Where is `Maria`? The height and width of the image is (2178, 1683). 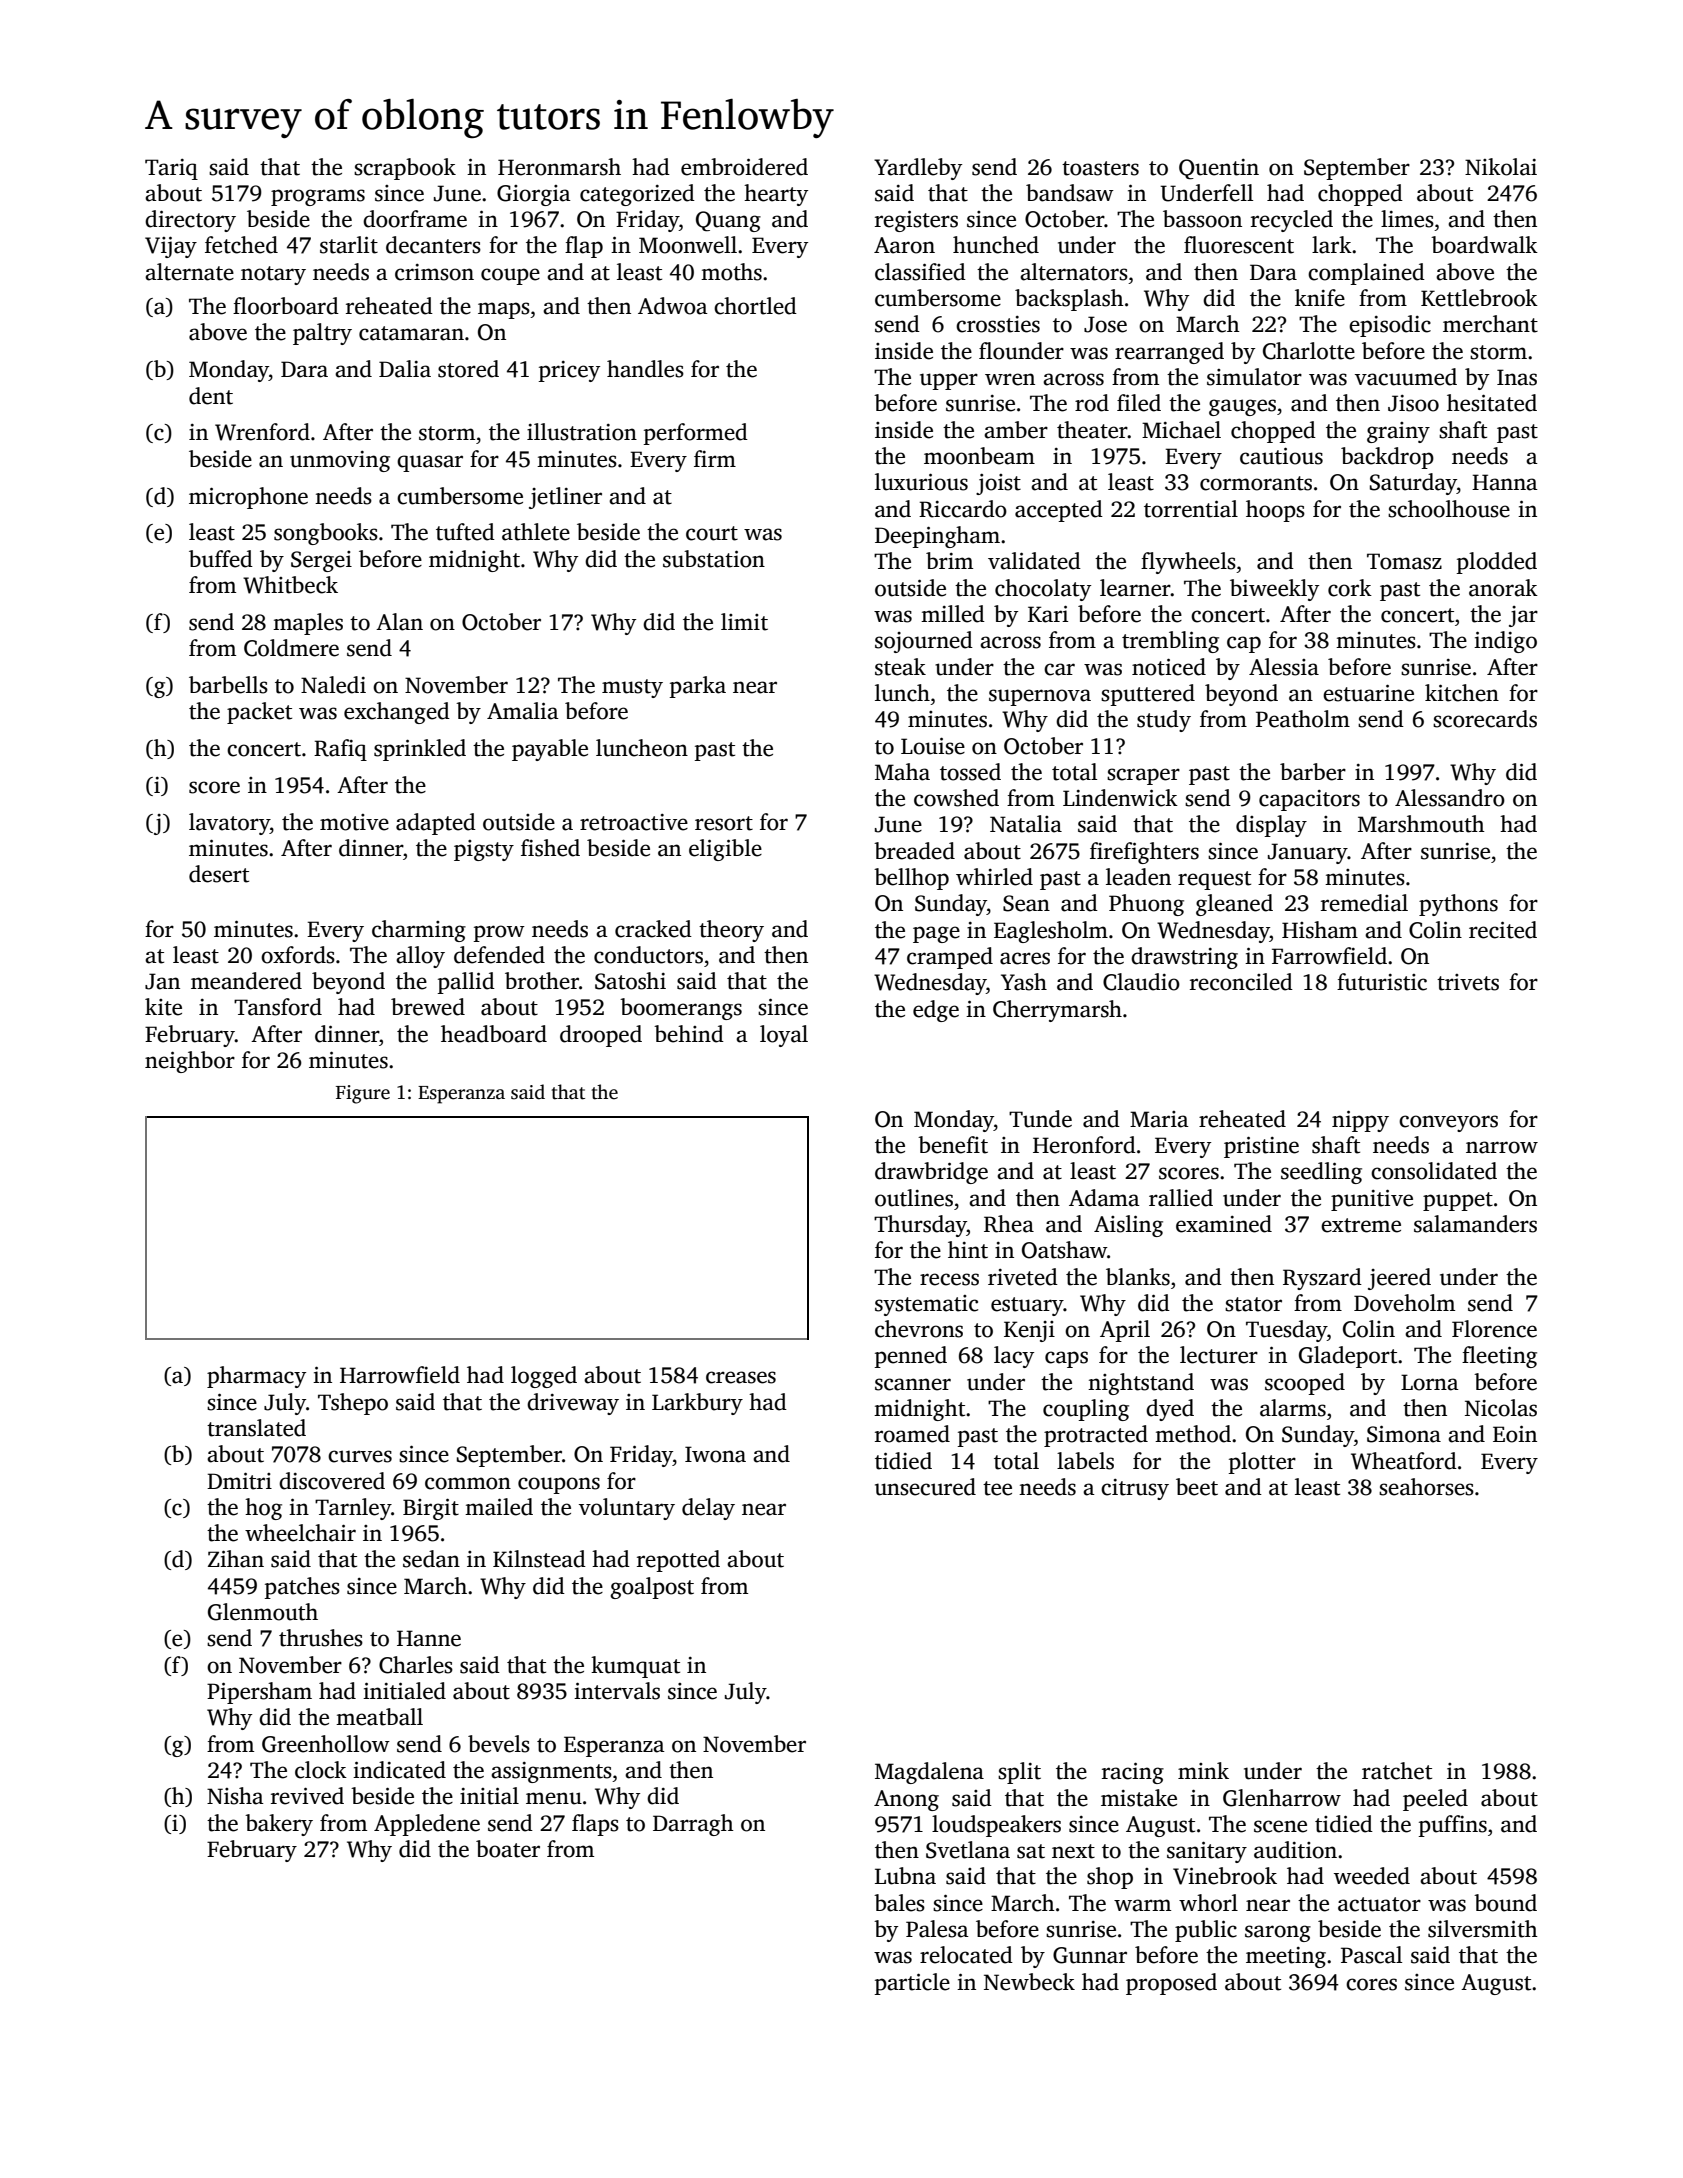
Maria is located at coordinates (1159, 1119).
